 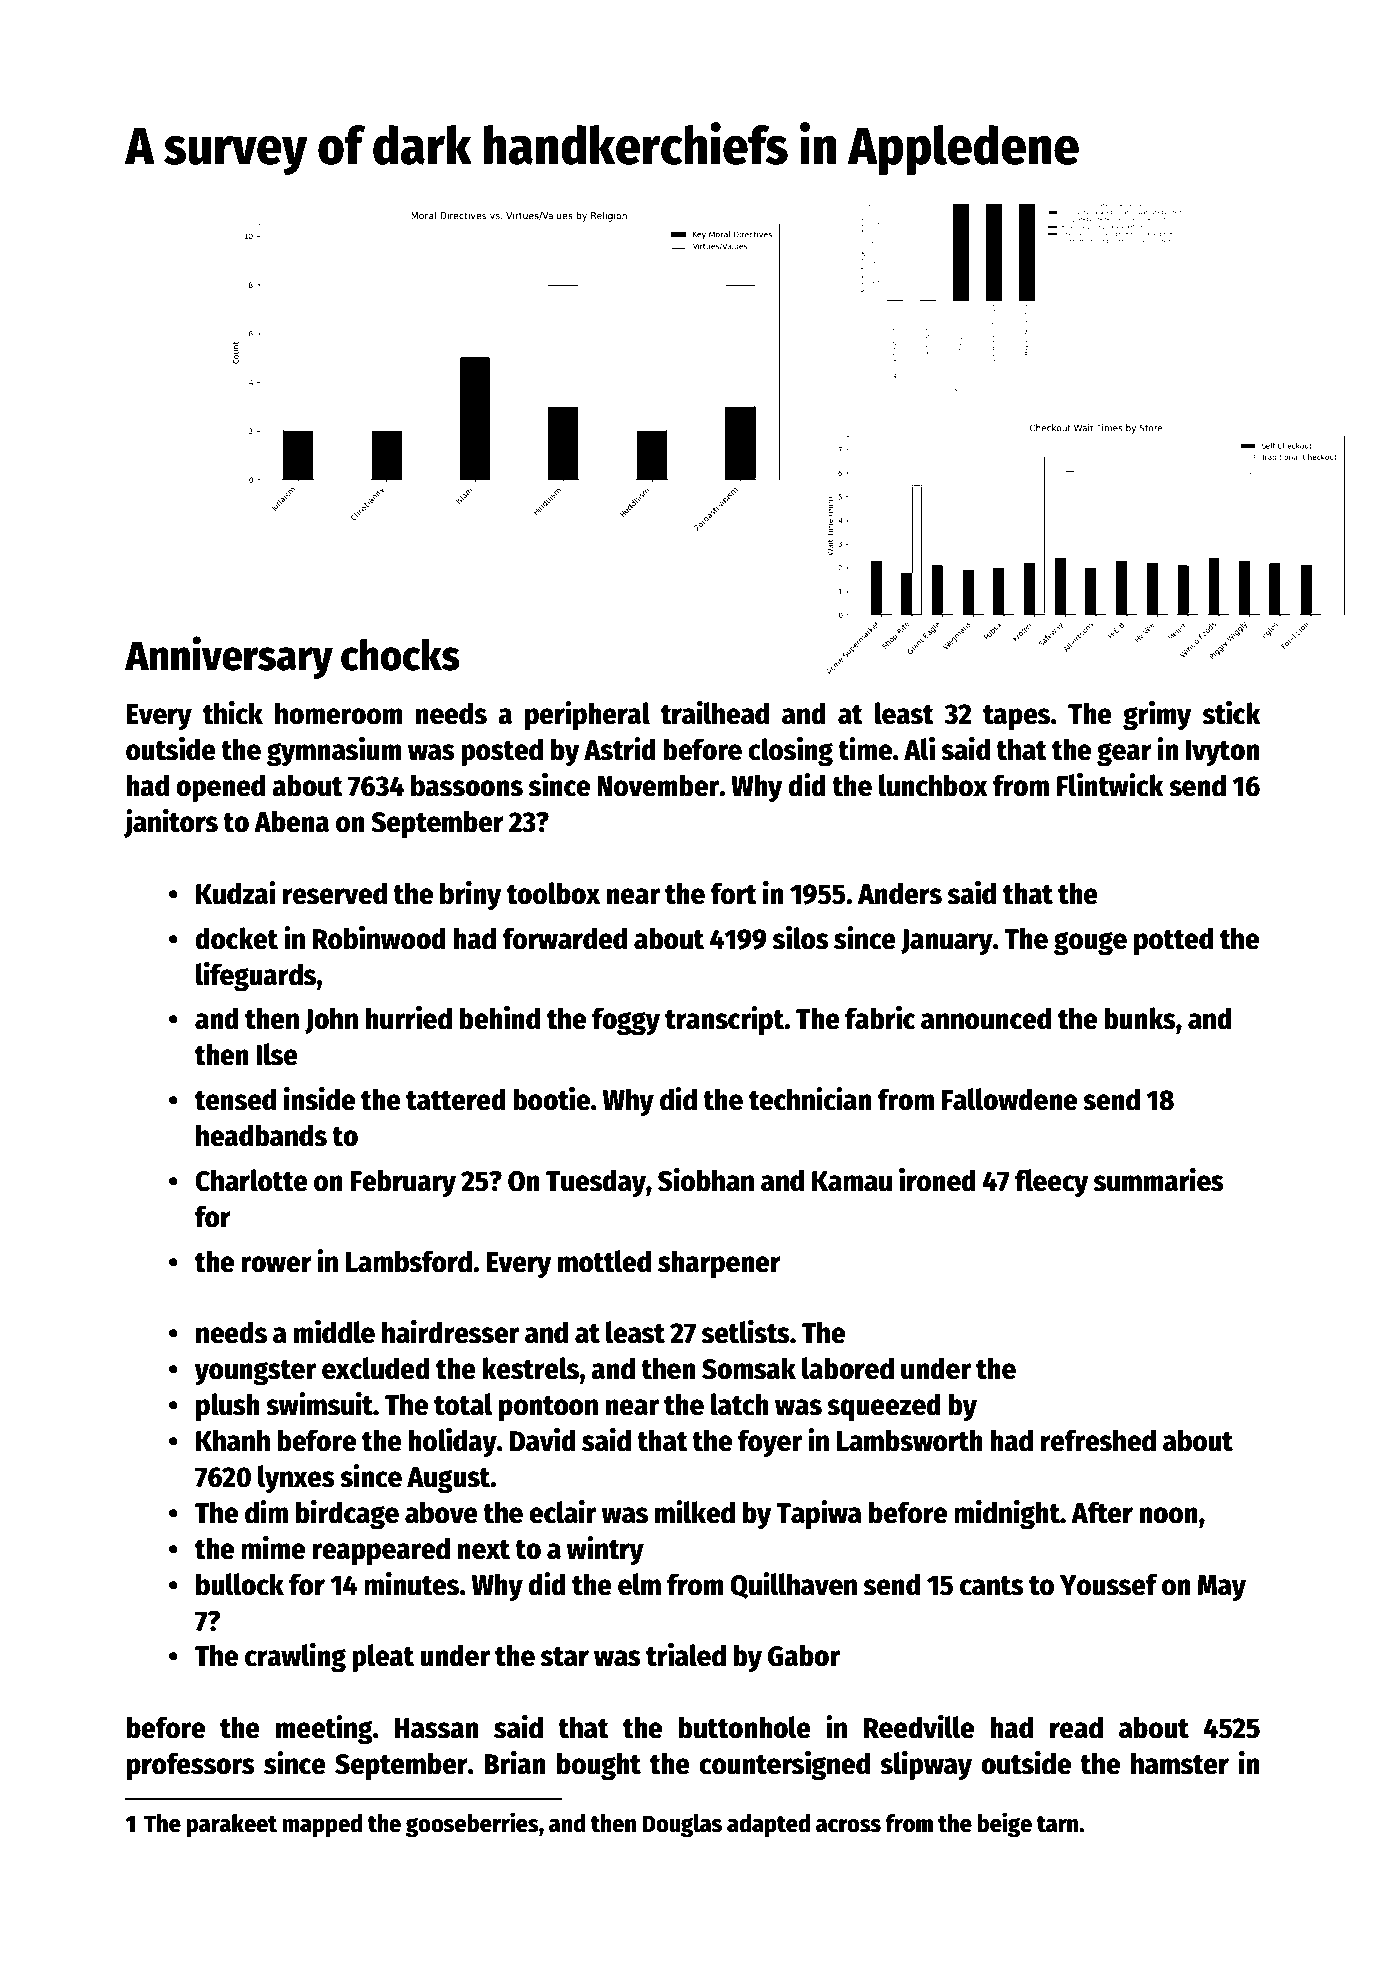 I want to click on peripheral, so click(x=587, y=715).
